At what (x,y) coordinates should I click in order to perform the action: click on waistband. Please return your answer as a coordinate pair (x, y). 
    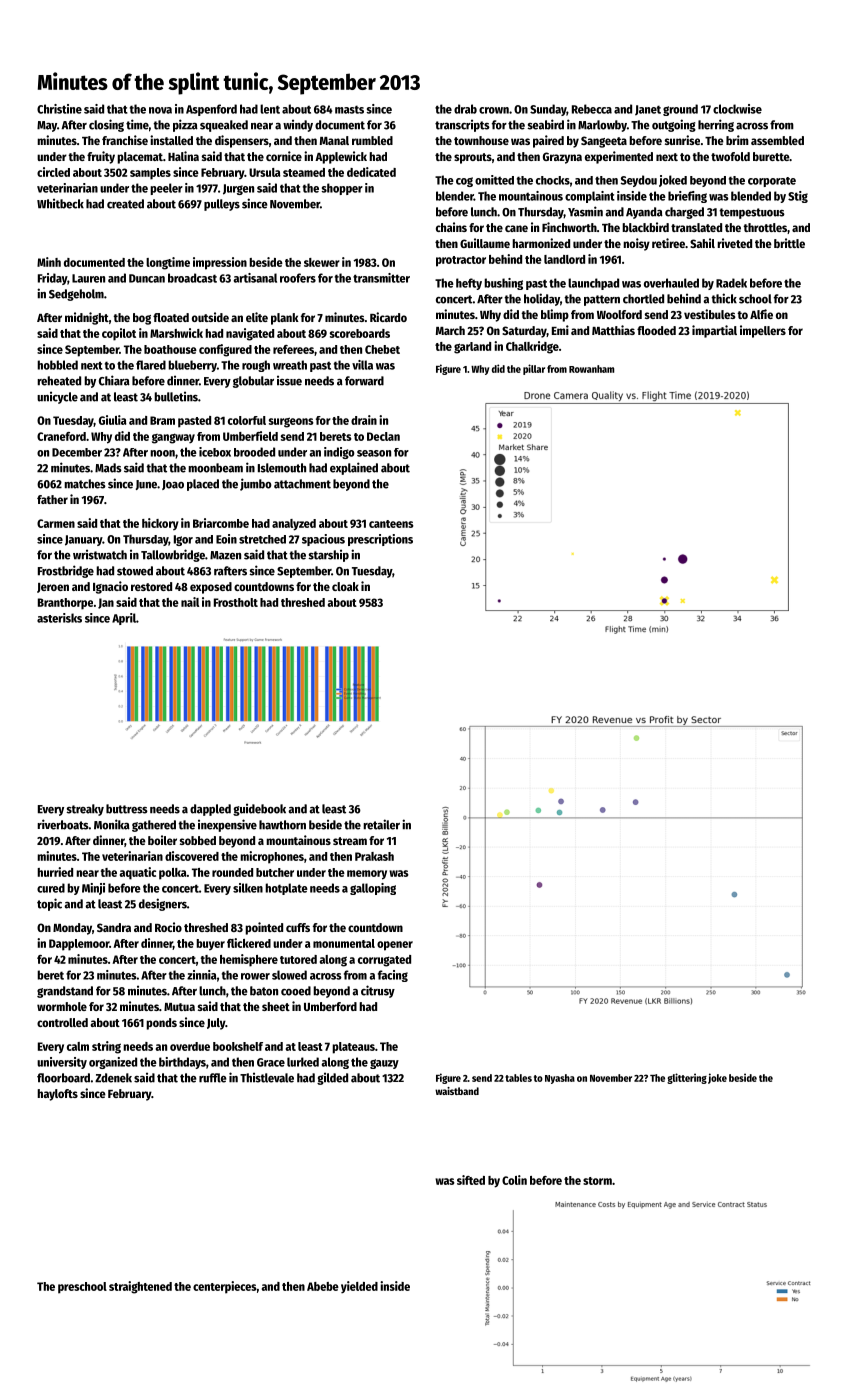
    Looking at the image, I should click on (457, 1091).
